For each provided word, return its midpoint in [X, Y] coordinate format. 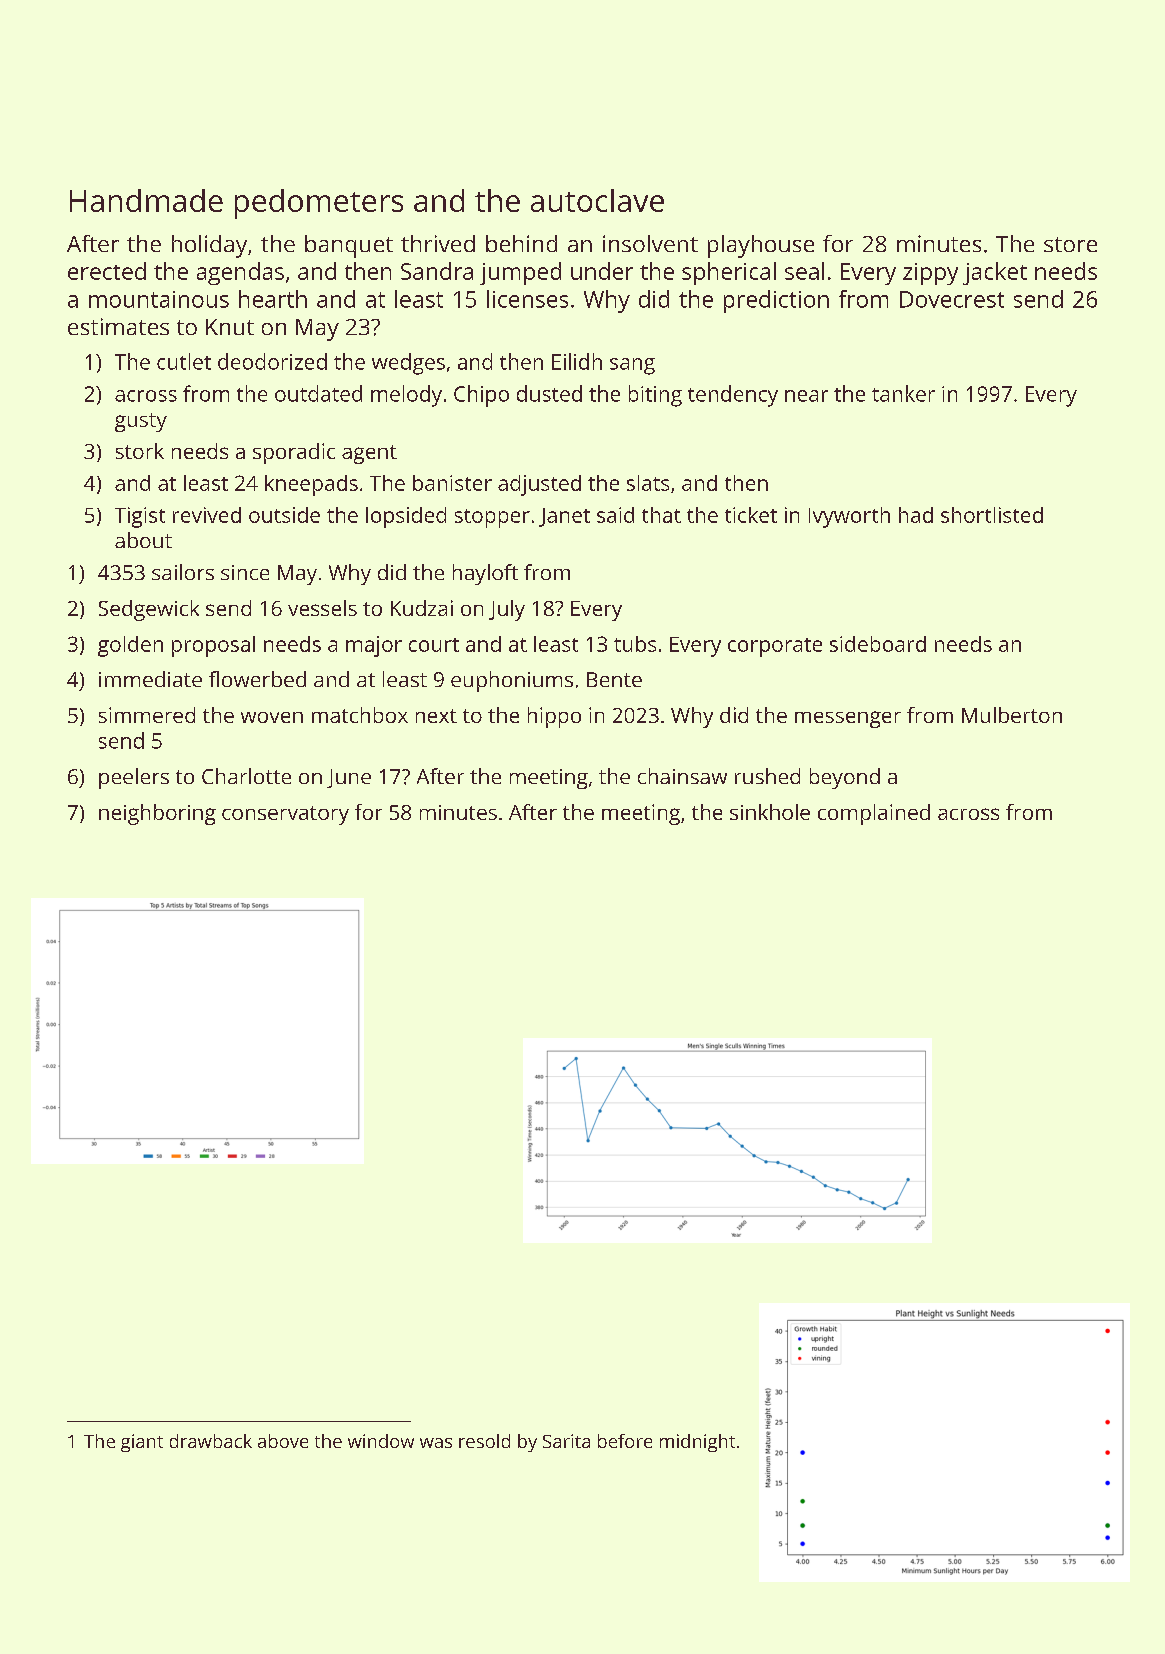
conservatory [285, 815]
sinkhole [770, 812]
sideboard [878, 644]
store [1070, 244]
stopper [492, 518]
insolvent [650, 243]
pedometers [319, 204]
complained [874, 814]
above [283, 1441]
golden [130, 646]
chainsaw [682, 776]
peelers [134, 778]
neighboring [157, 814]
